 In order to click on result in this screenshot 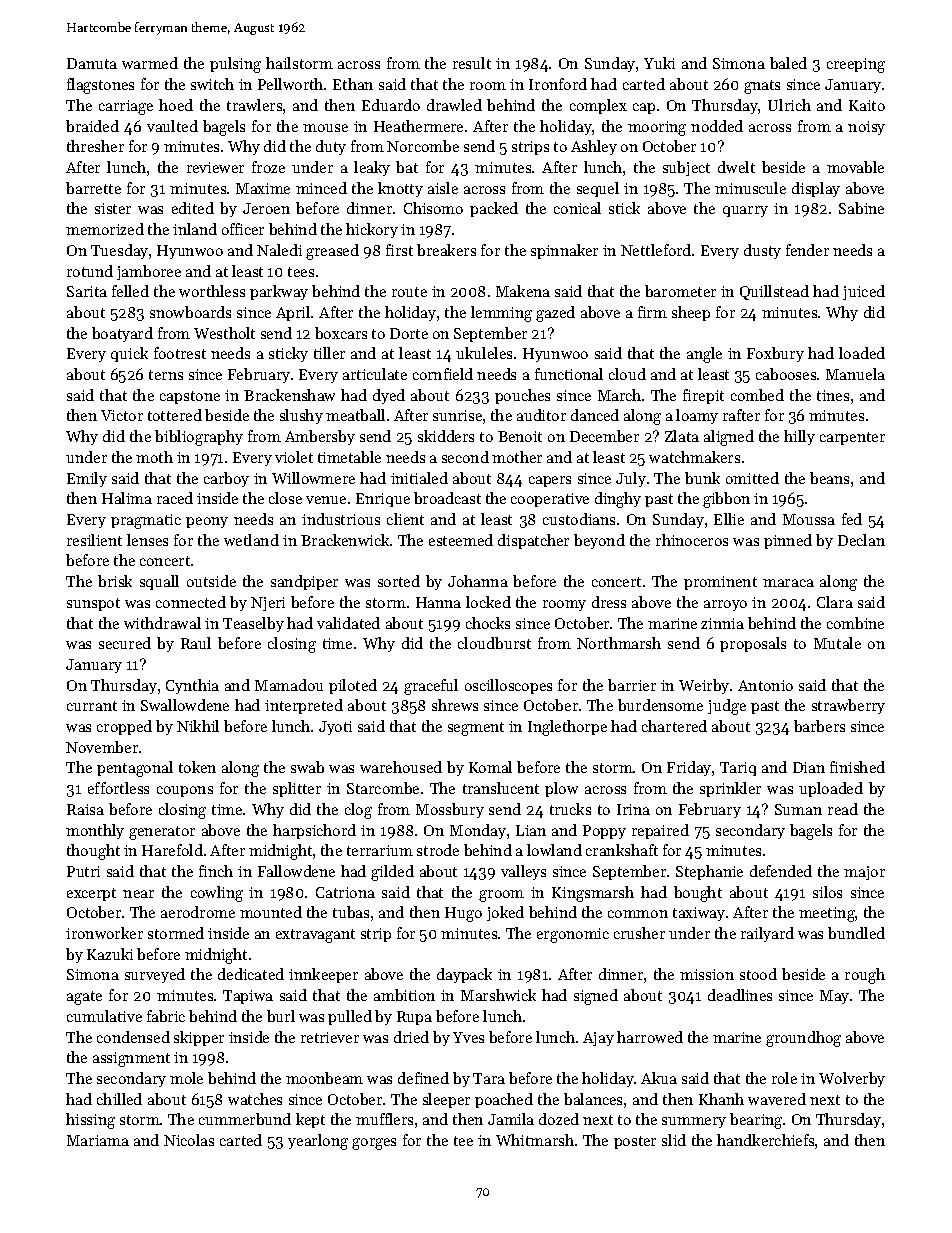, I will do `click(472, 63)`.
